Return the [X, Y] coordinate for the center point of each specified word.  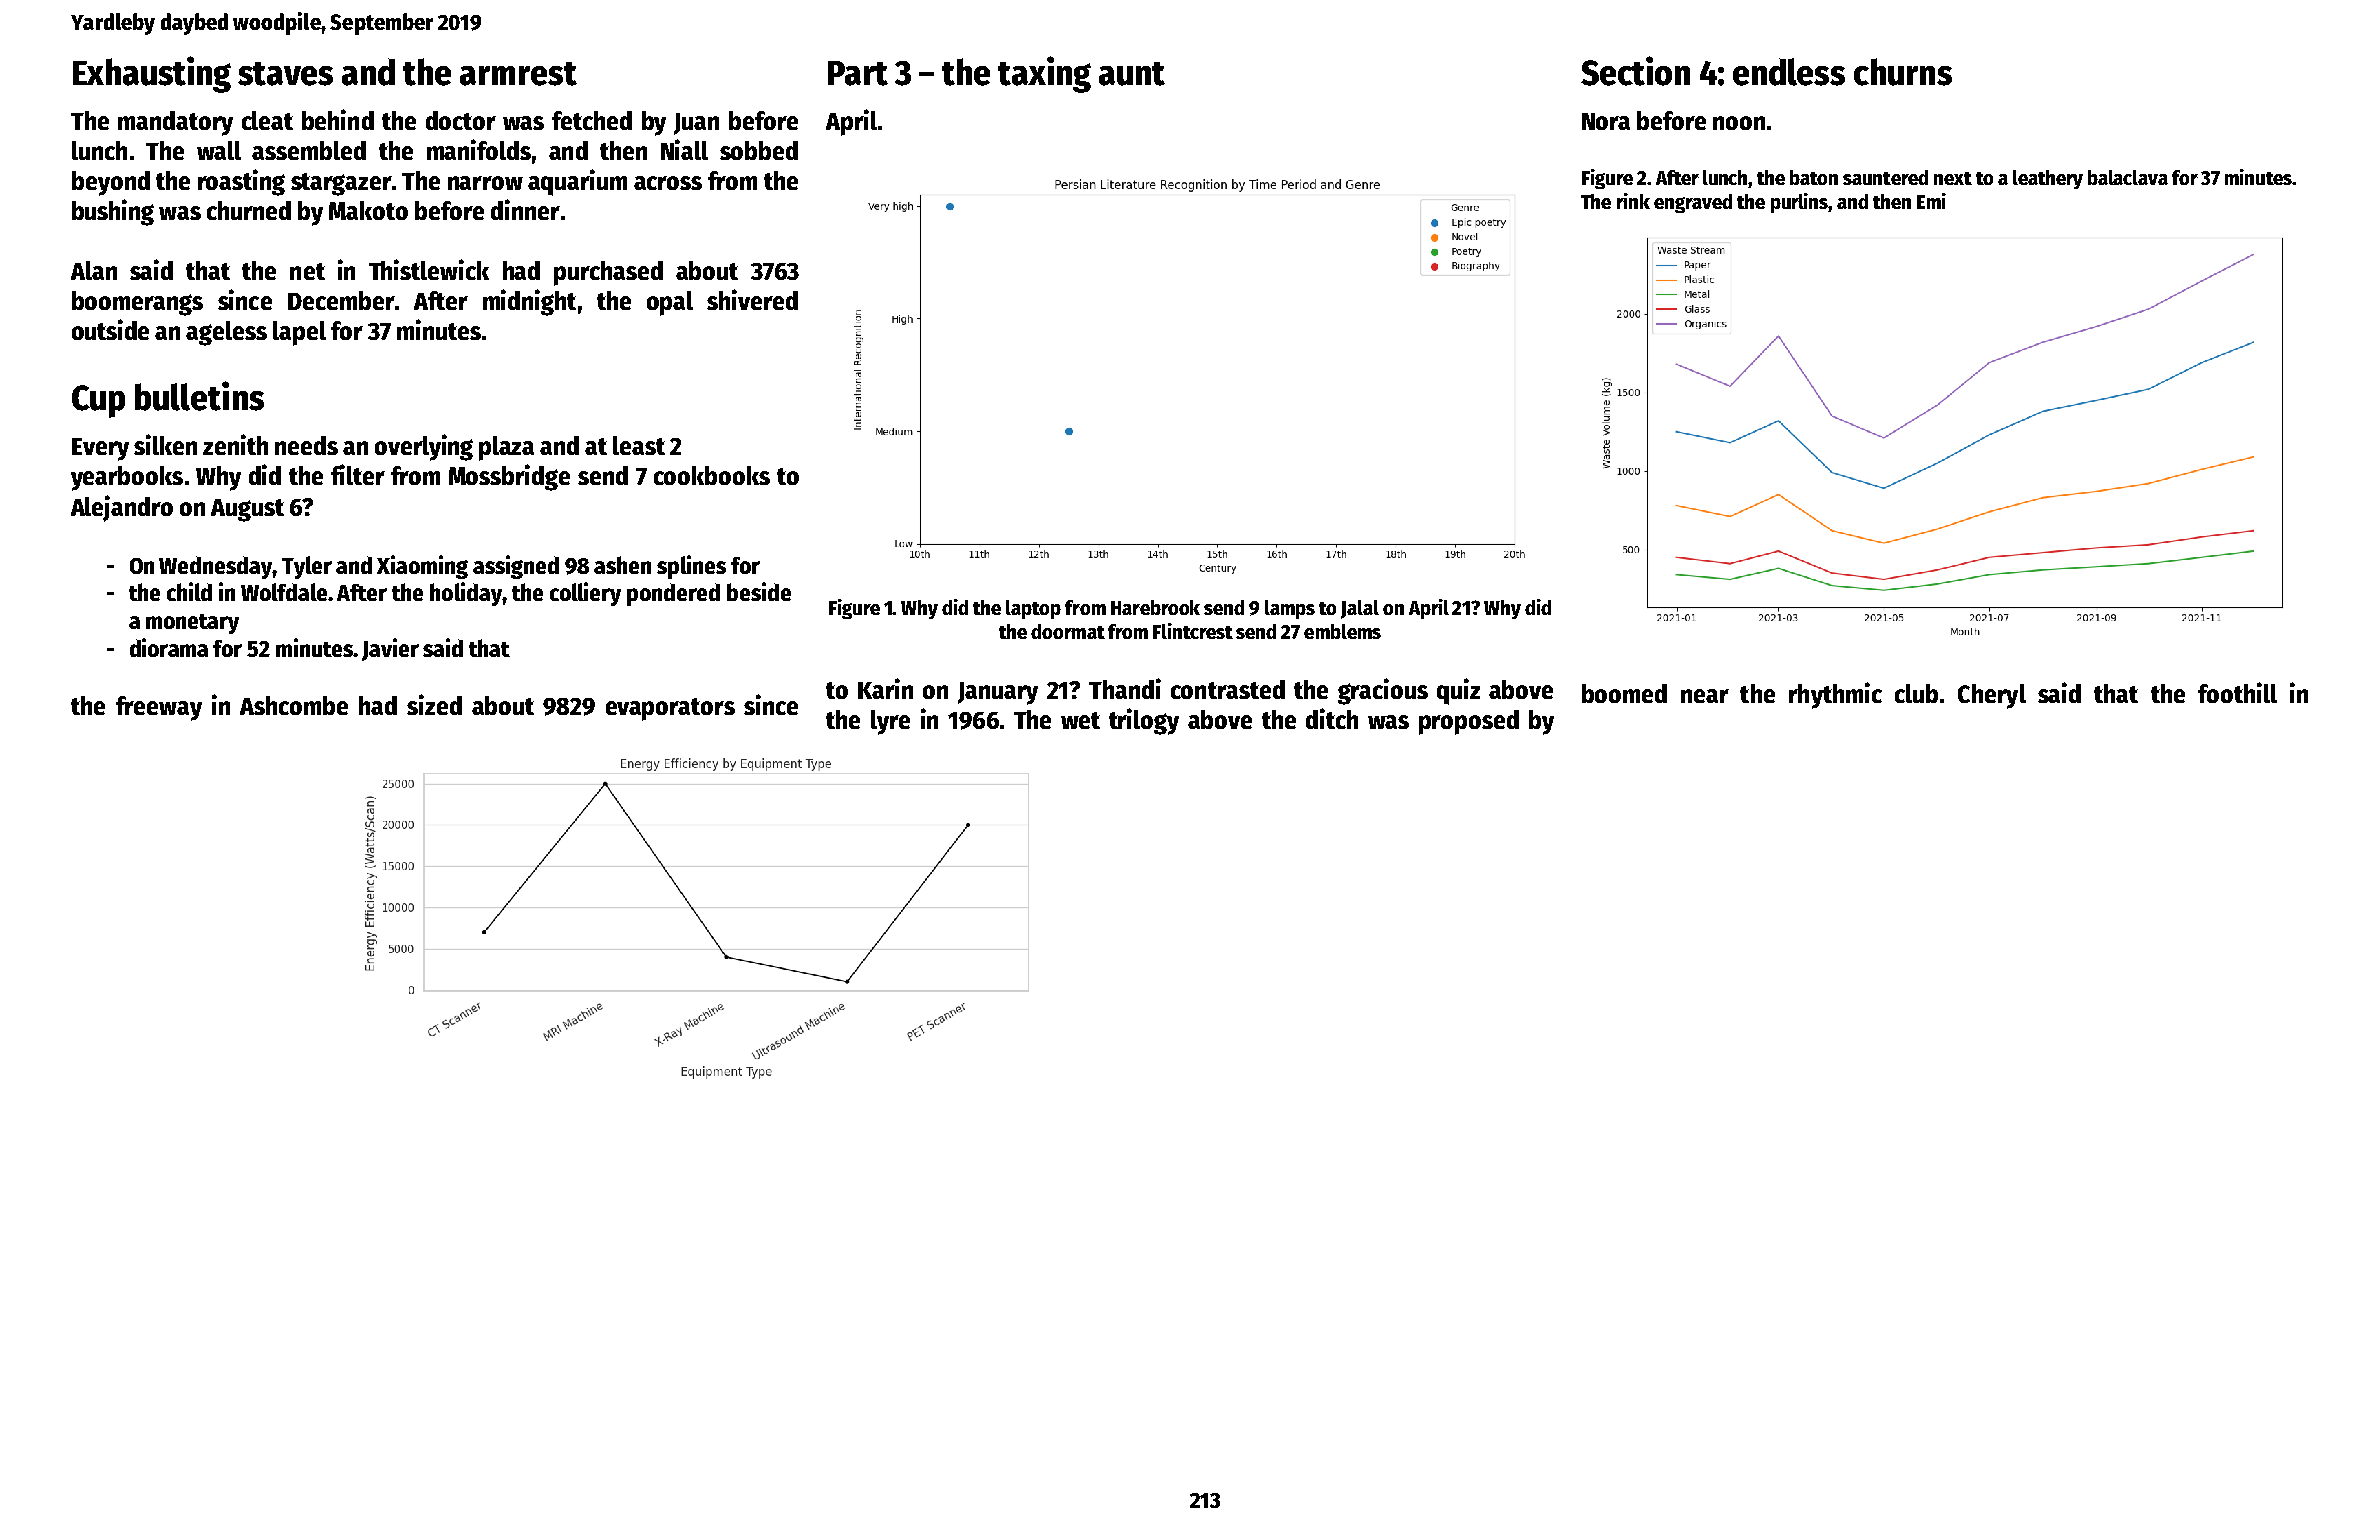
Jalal [1360, 609]
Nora [1606, 121]
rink [1633, 201]
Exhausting [152, 74]
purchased [608, 273]
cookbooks [712, 475]
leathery [2048, 179]
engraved [1693, 203]
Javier [390, 649]
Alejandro [122, 508]
